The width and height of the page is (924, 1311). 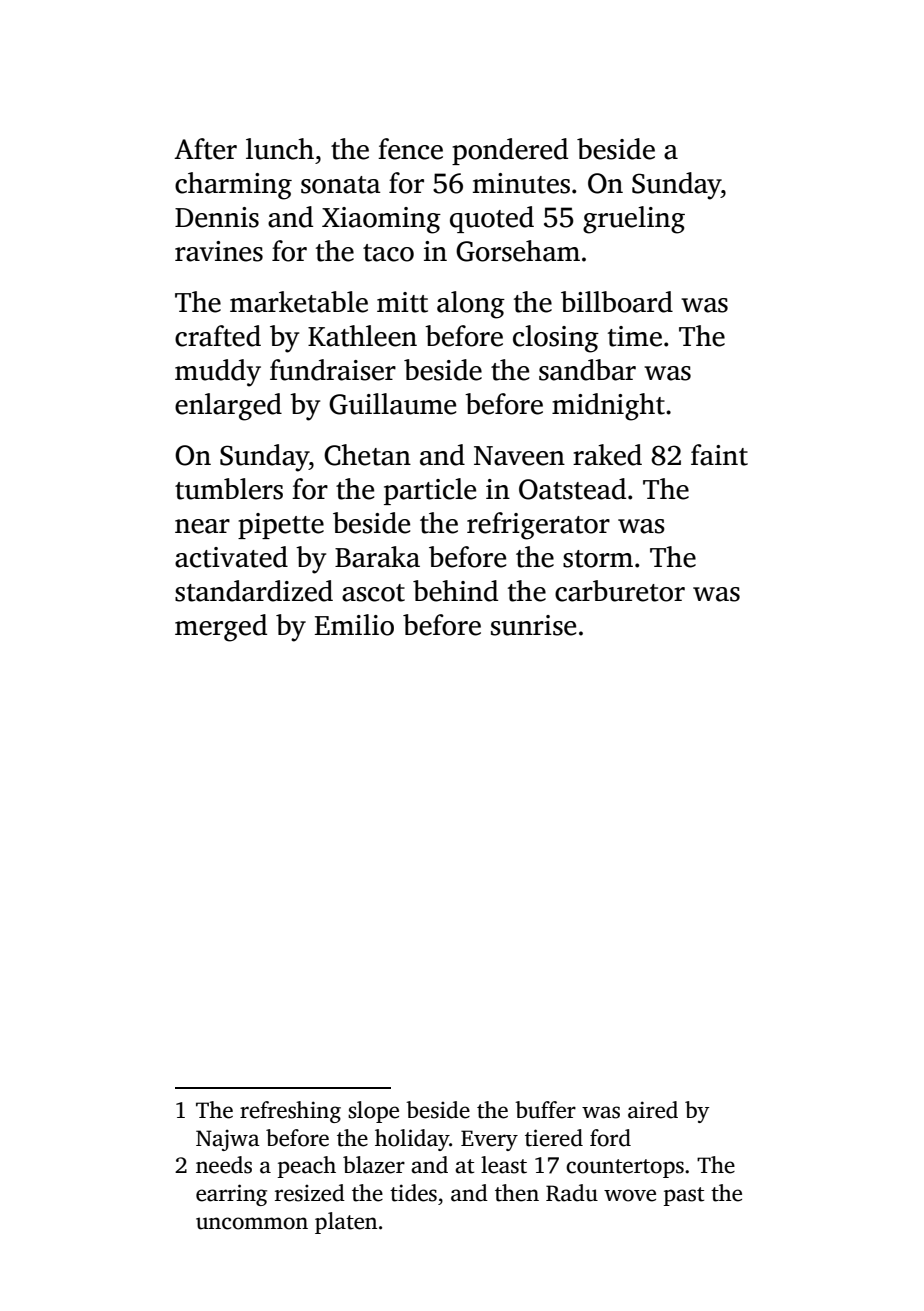 I want to click on grueling, so click(x=634, y=220).
